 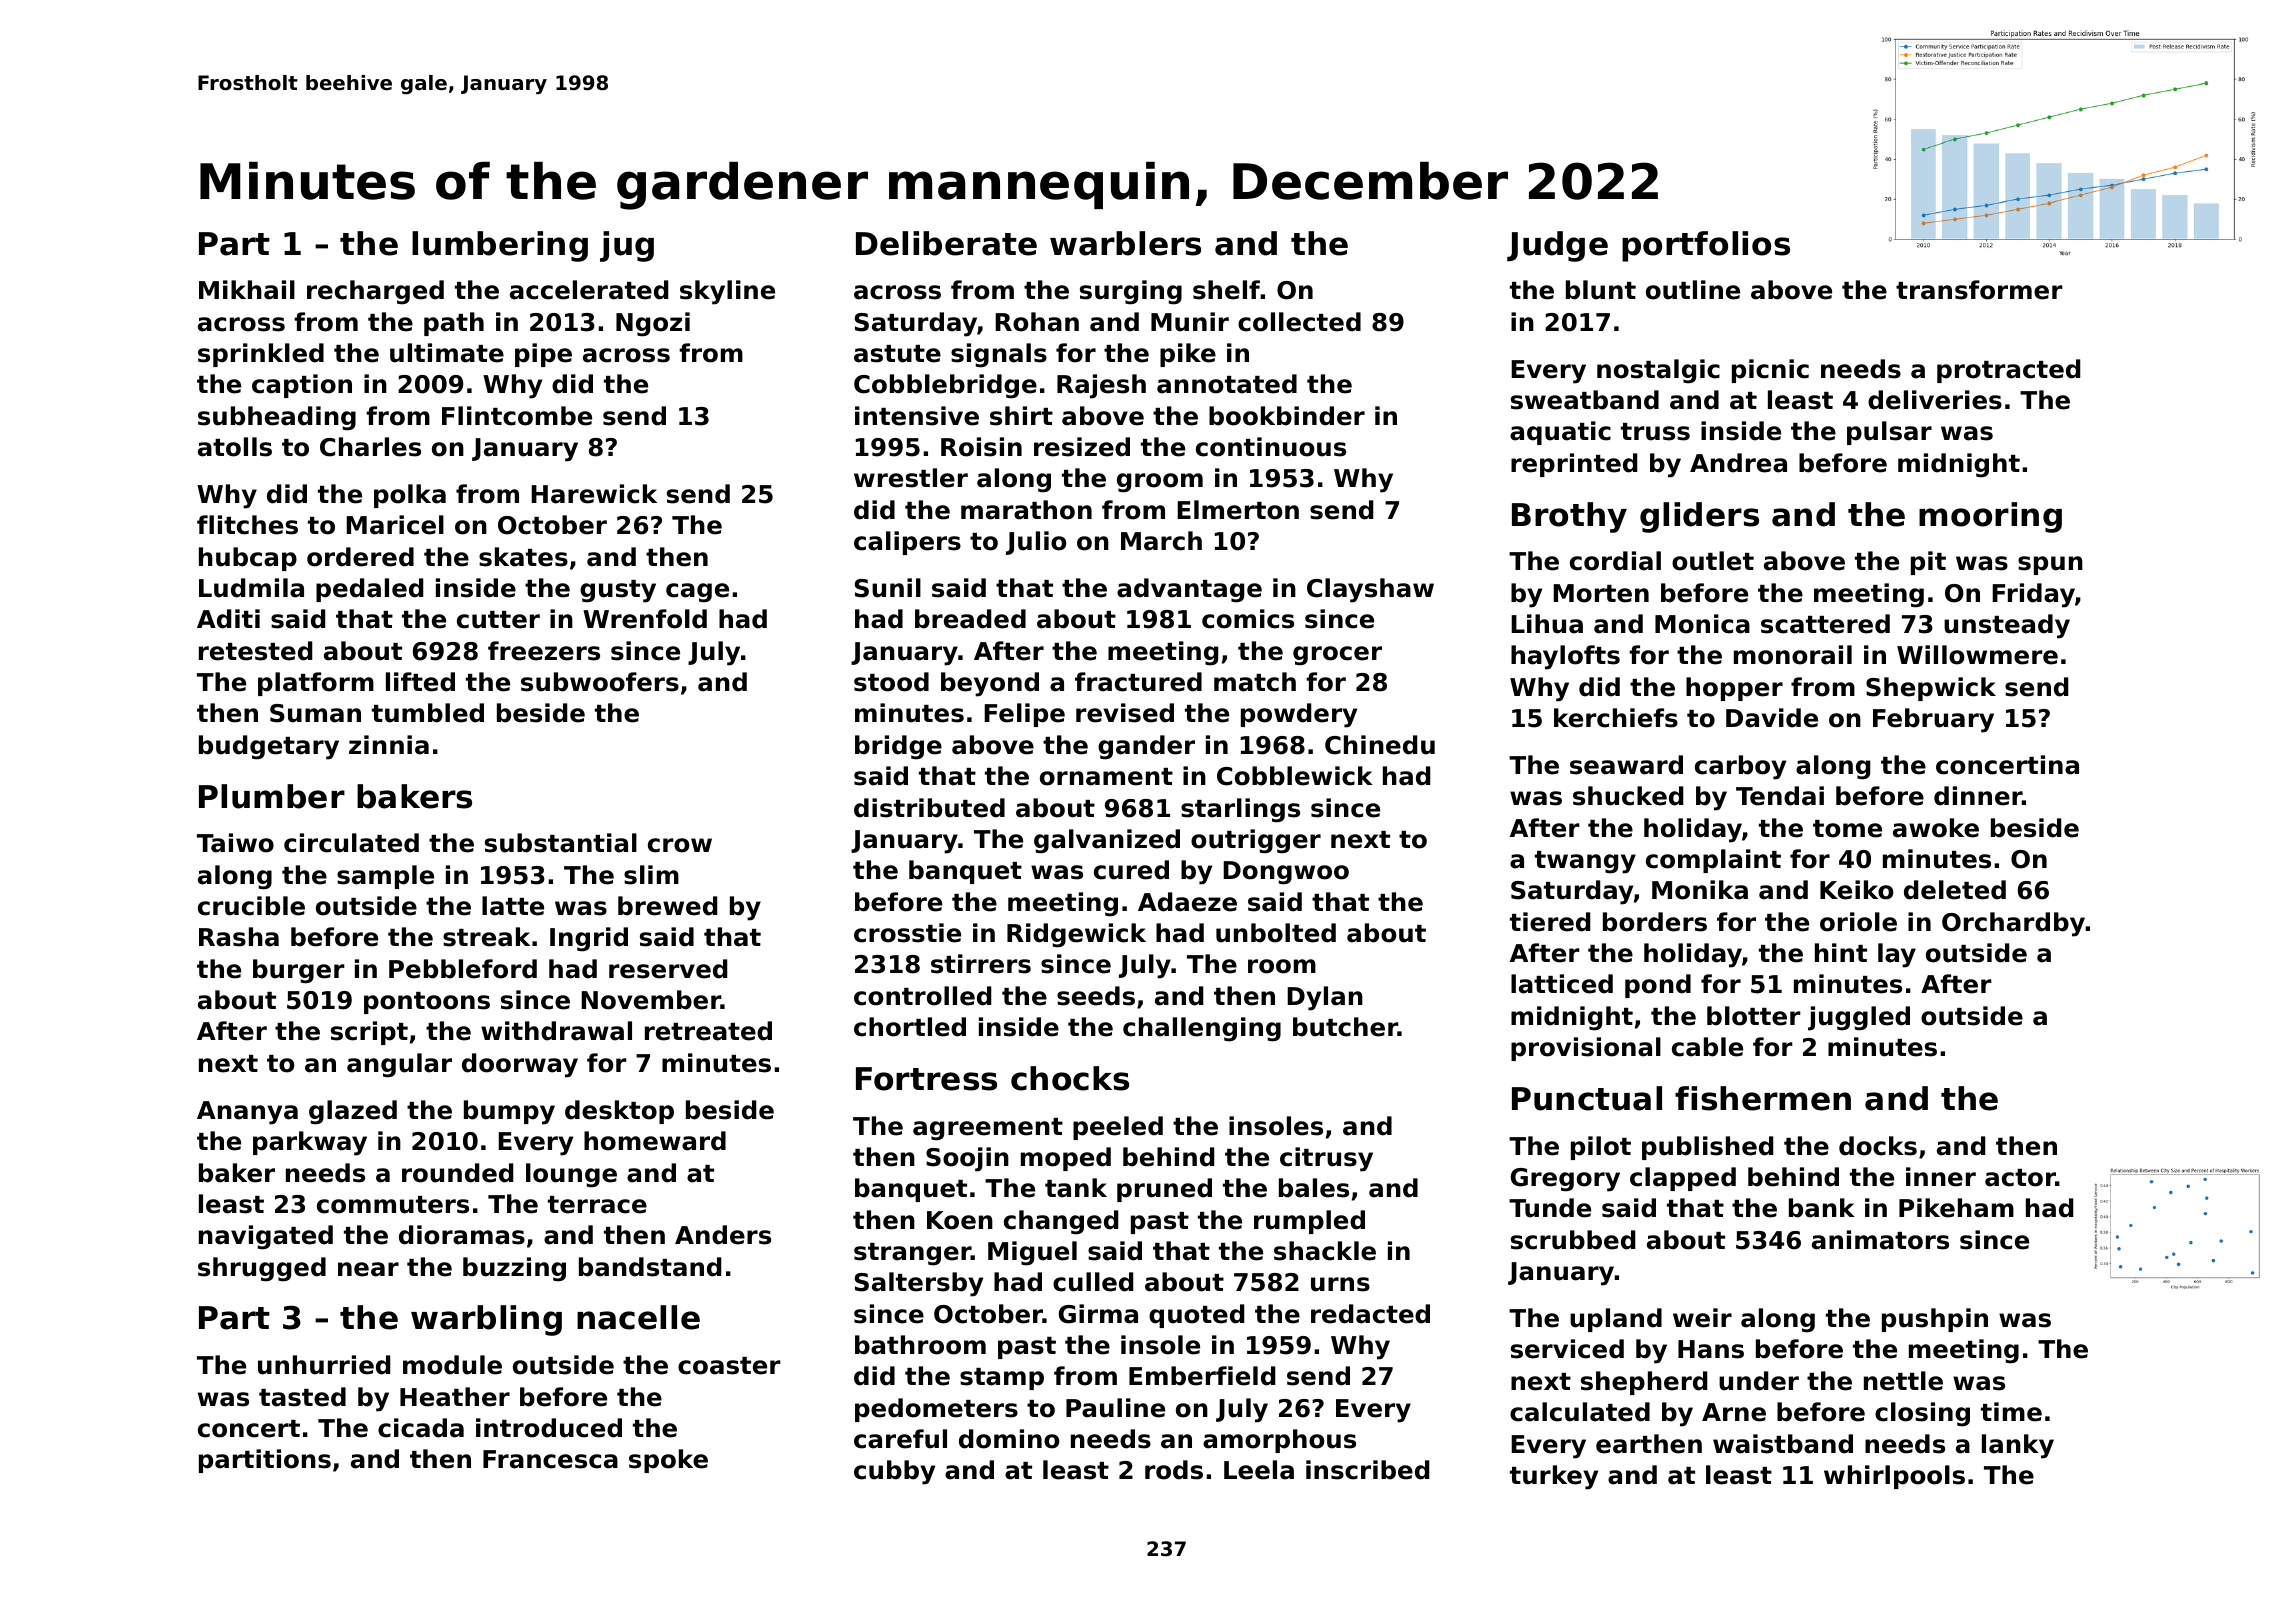 I want to click on warblers, so click(x=1125, y=243).
